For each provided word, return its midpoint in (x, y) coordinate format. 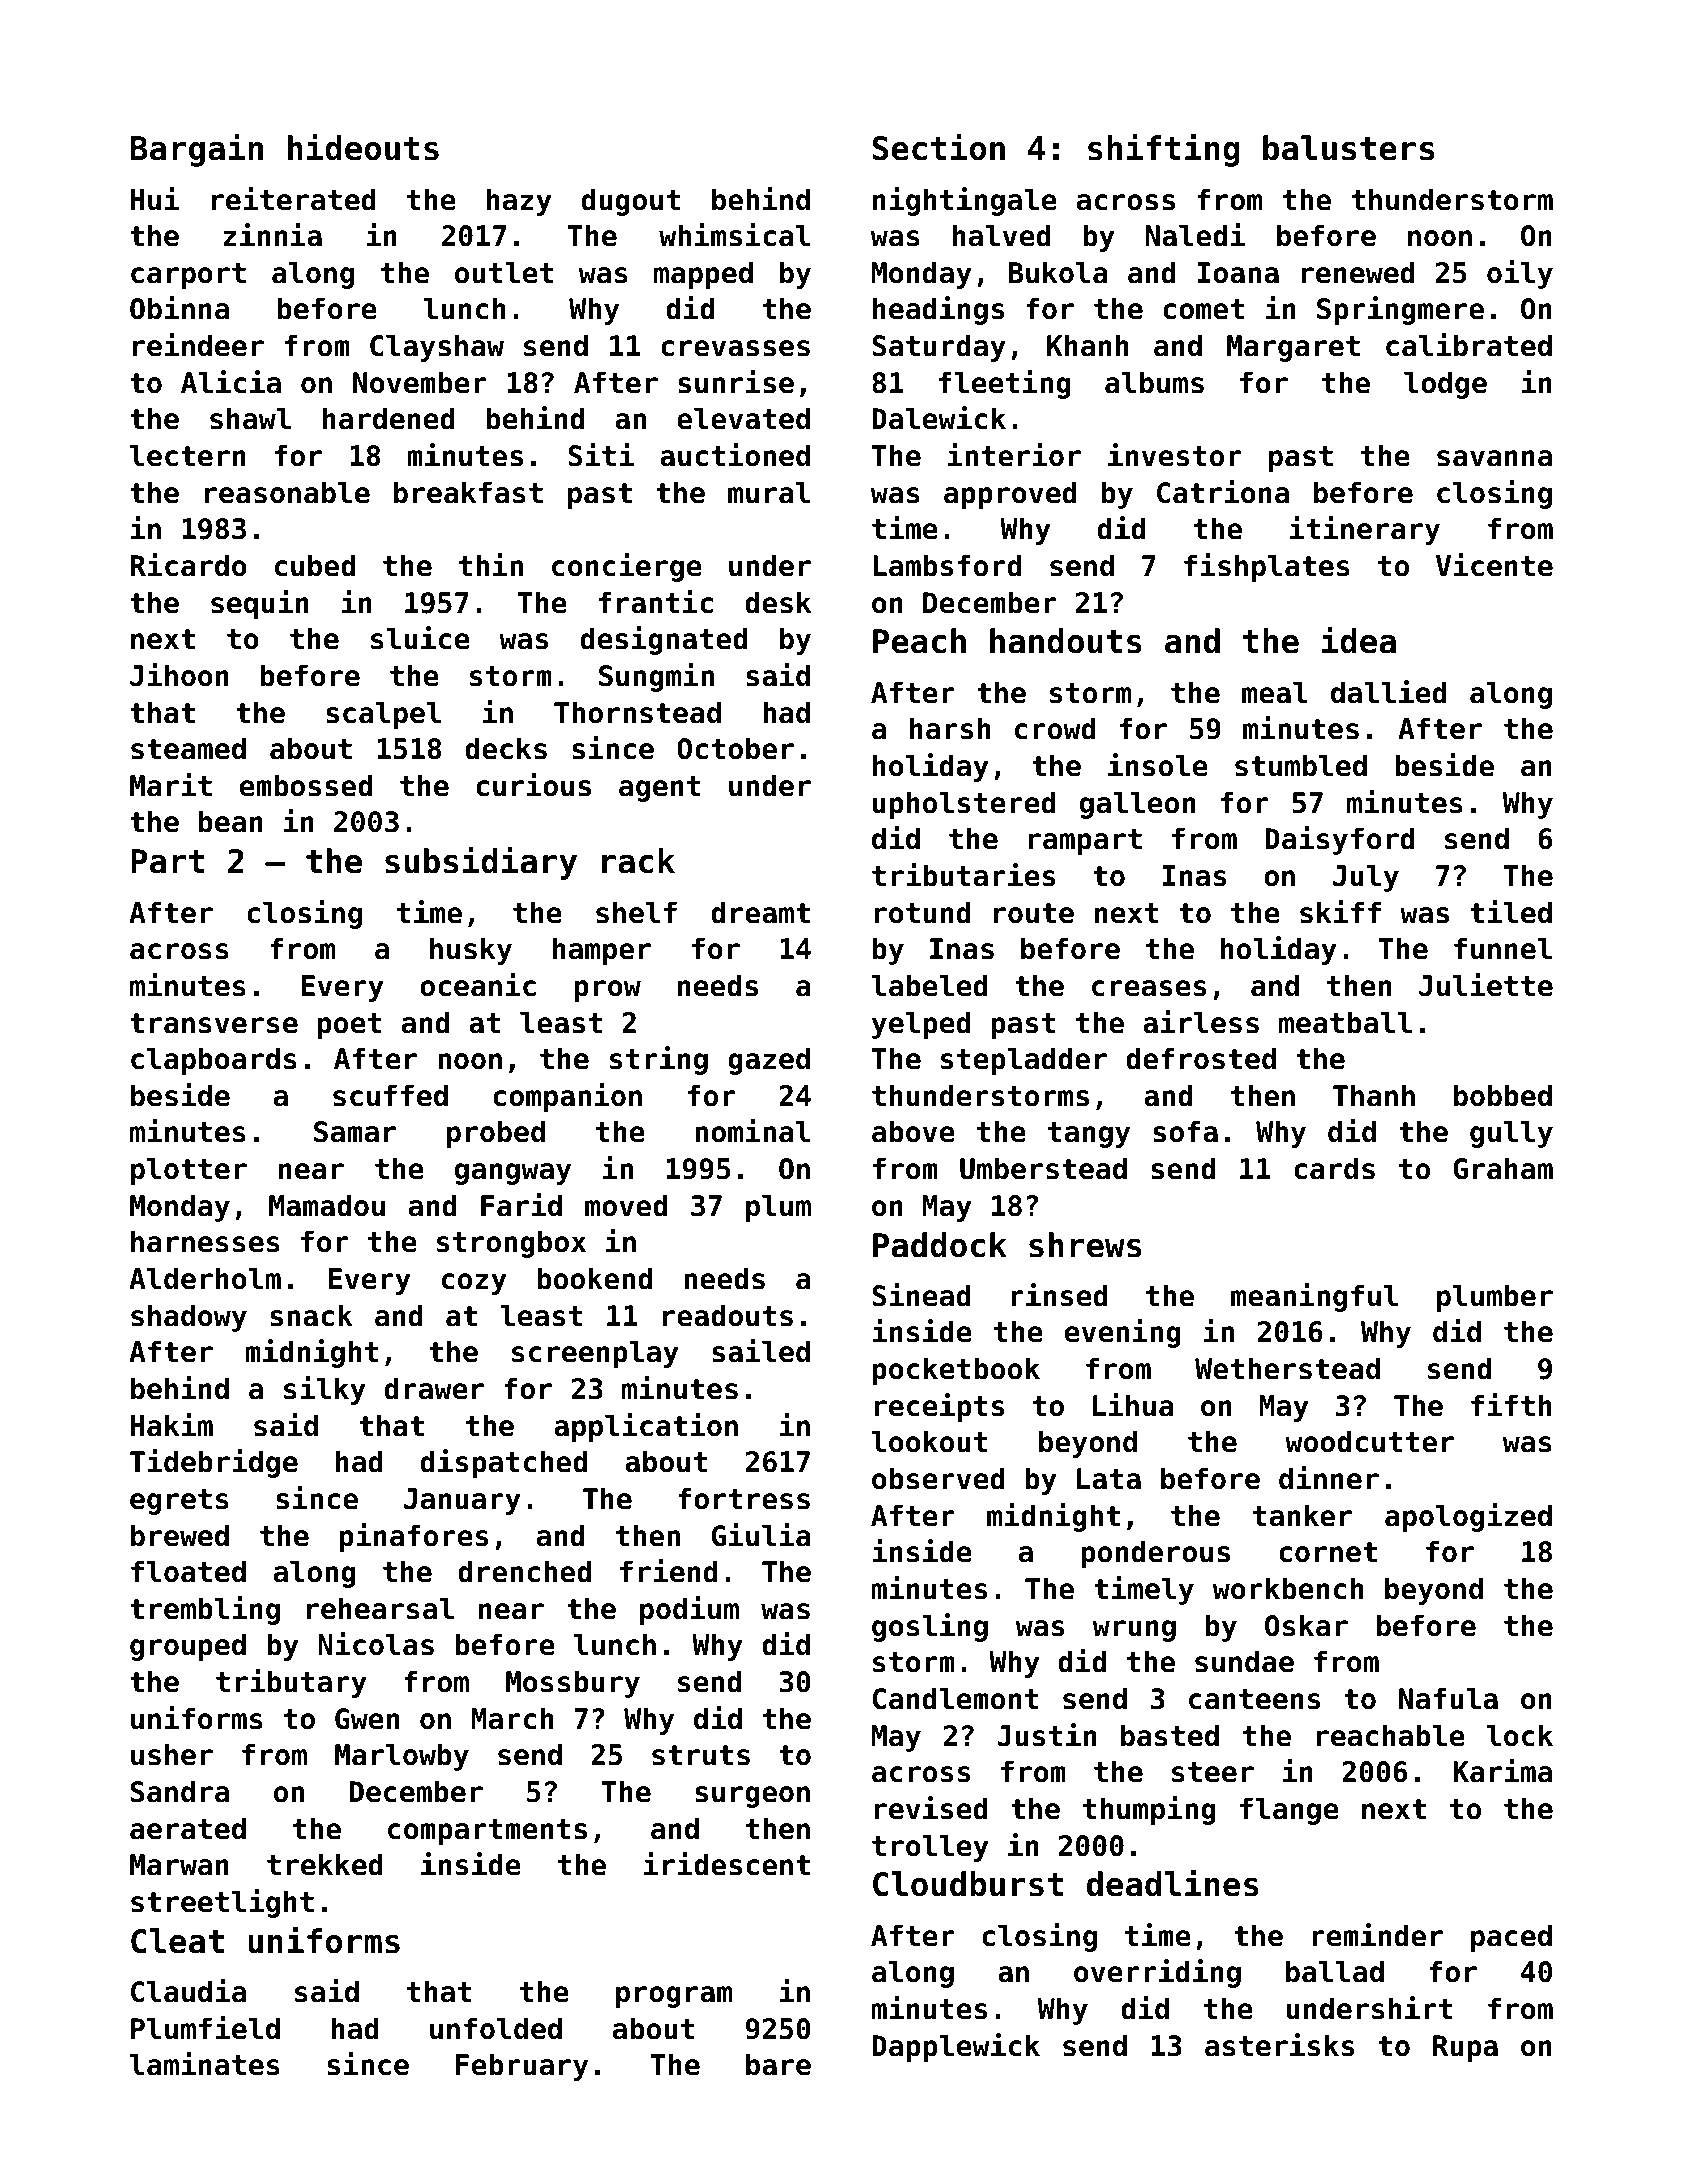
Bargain (197, 150)
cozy (474, 1284)
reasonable (287, 492)
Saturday (939, 348)
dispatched (504, 1463)
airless (1201, 1022)
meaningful (1314, 1297)
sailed (761, 1351)
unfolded (496, 2028)
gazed (769, 1061)
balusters (1348, 148)
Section (939, 147)
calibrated (1469, 345)
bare (778, 2064)
